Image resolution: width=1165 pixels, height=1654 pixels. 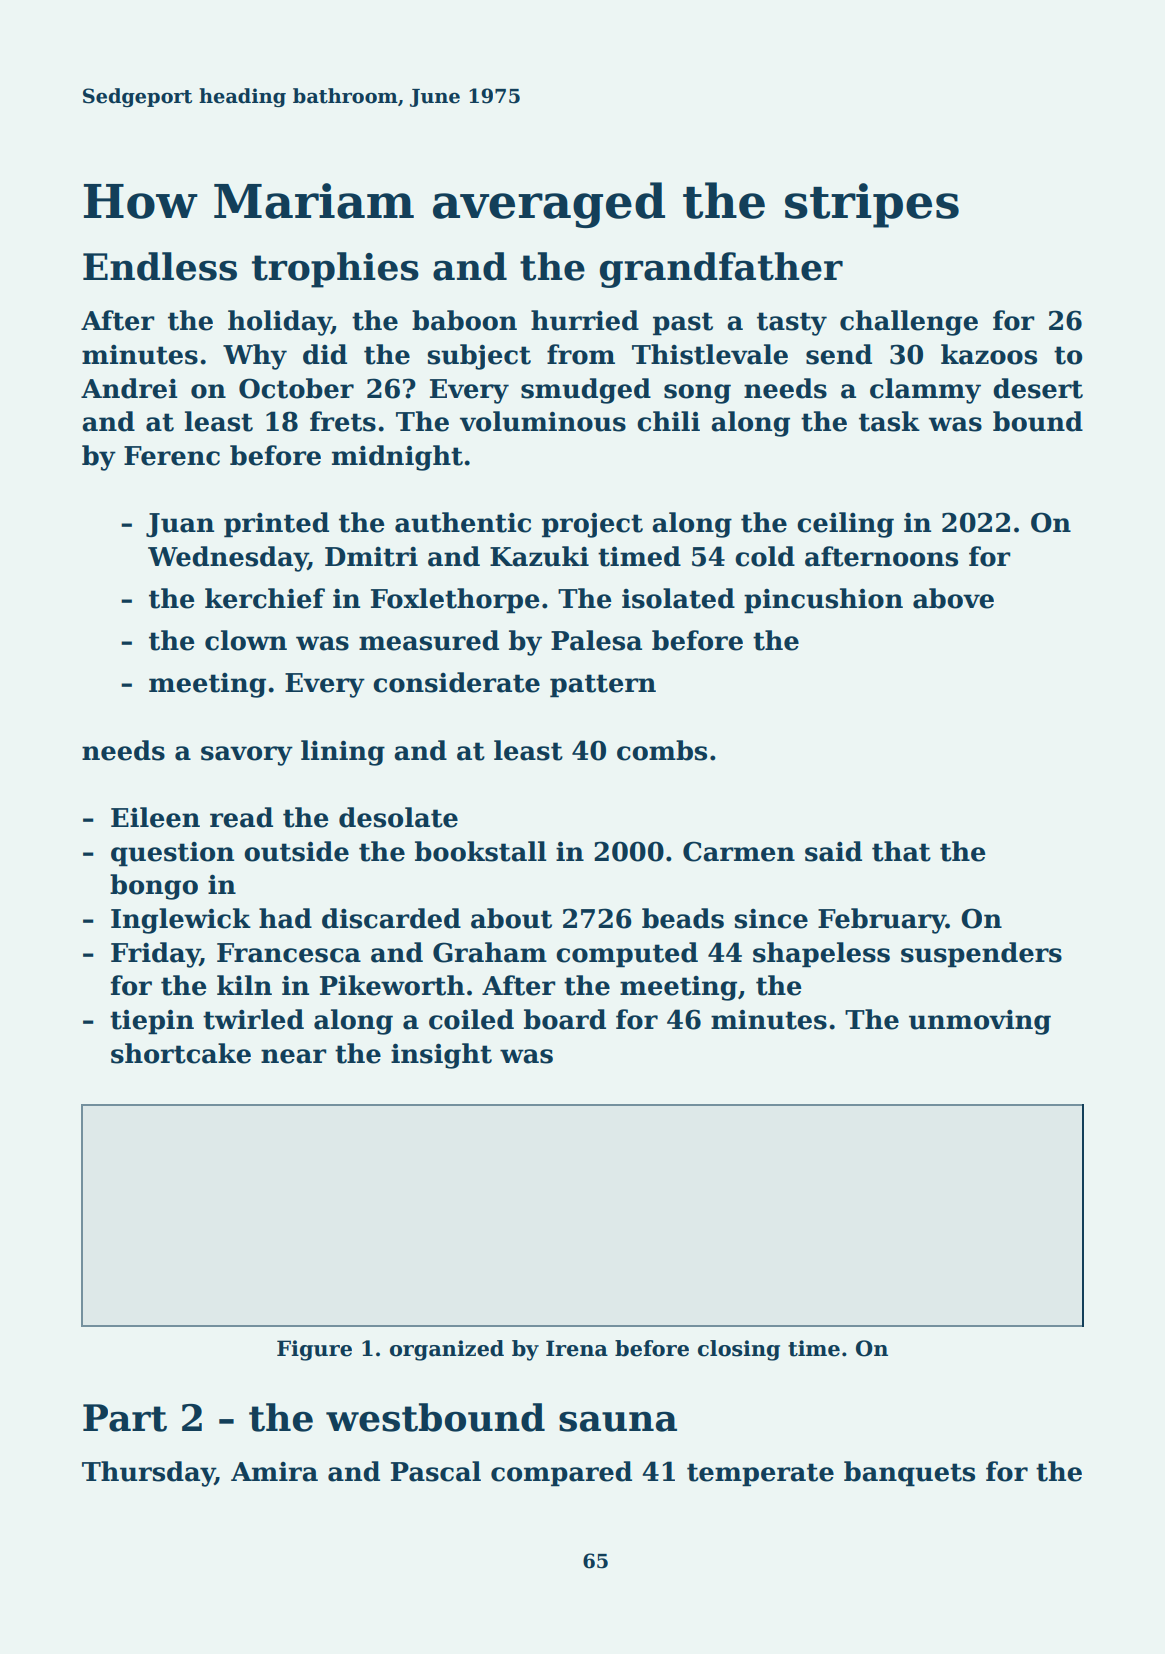 I want to click on near, so click(x=294, y=1056).
